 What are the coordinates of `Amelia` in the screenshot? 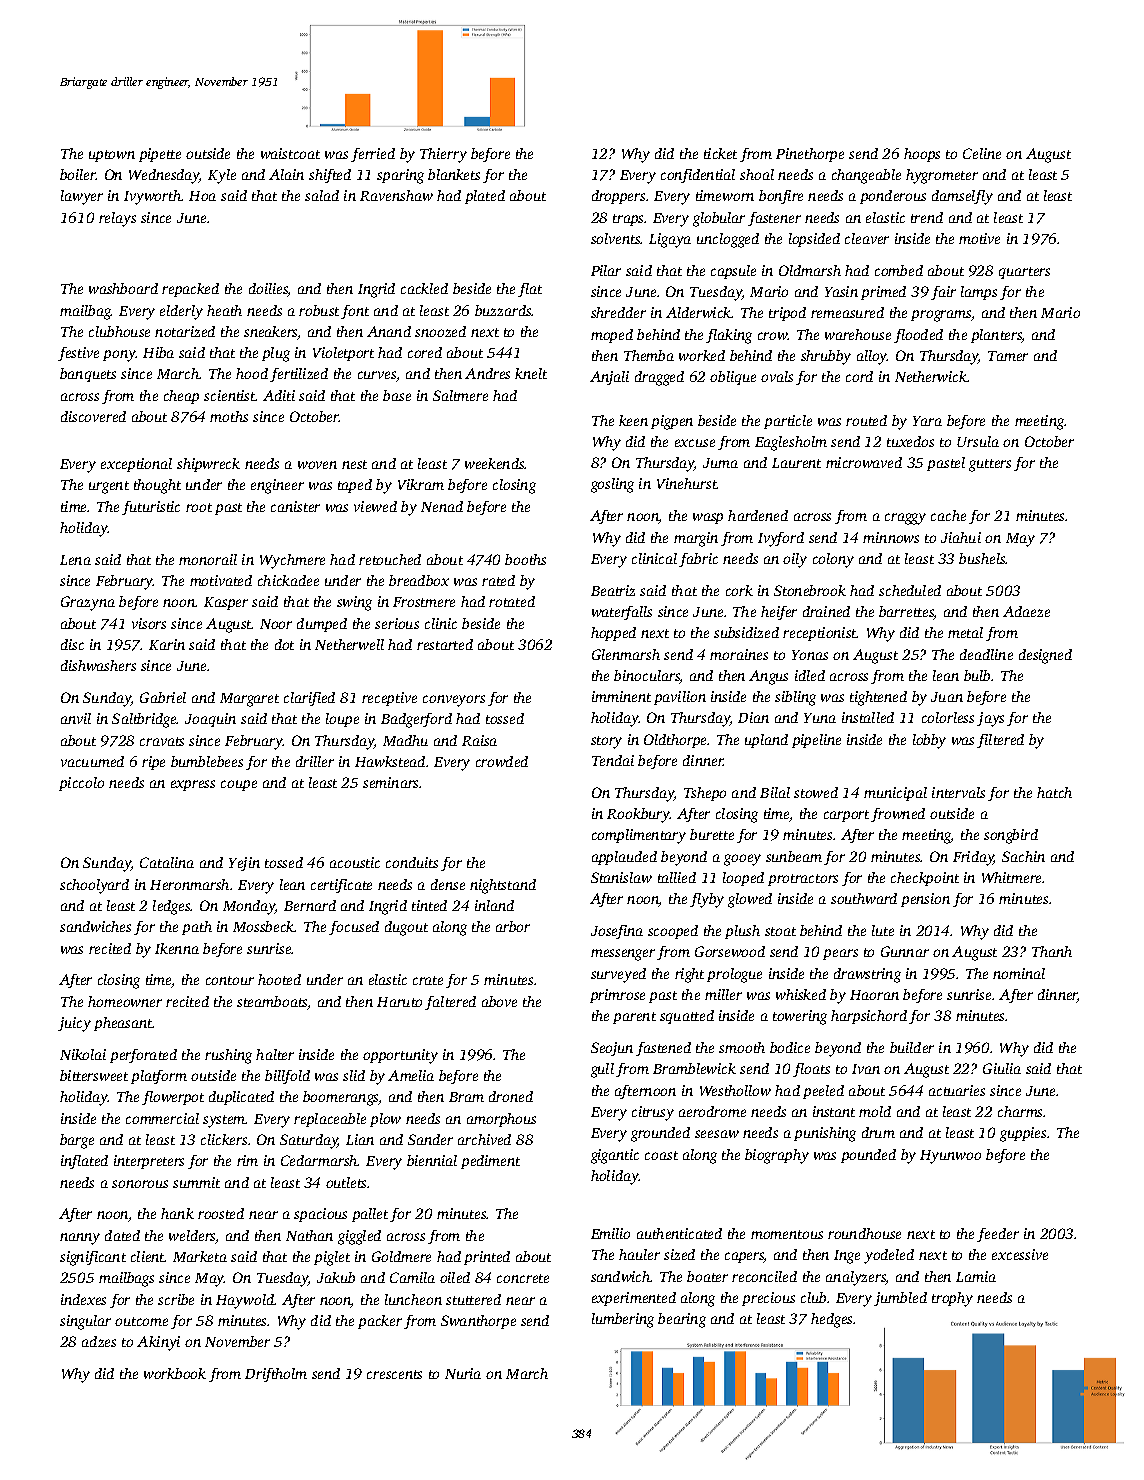 It's located at (411, 1075).
